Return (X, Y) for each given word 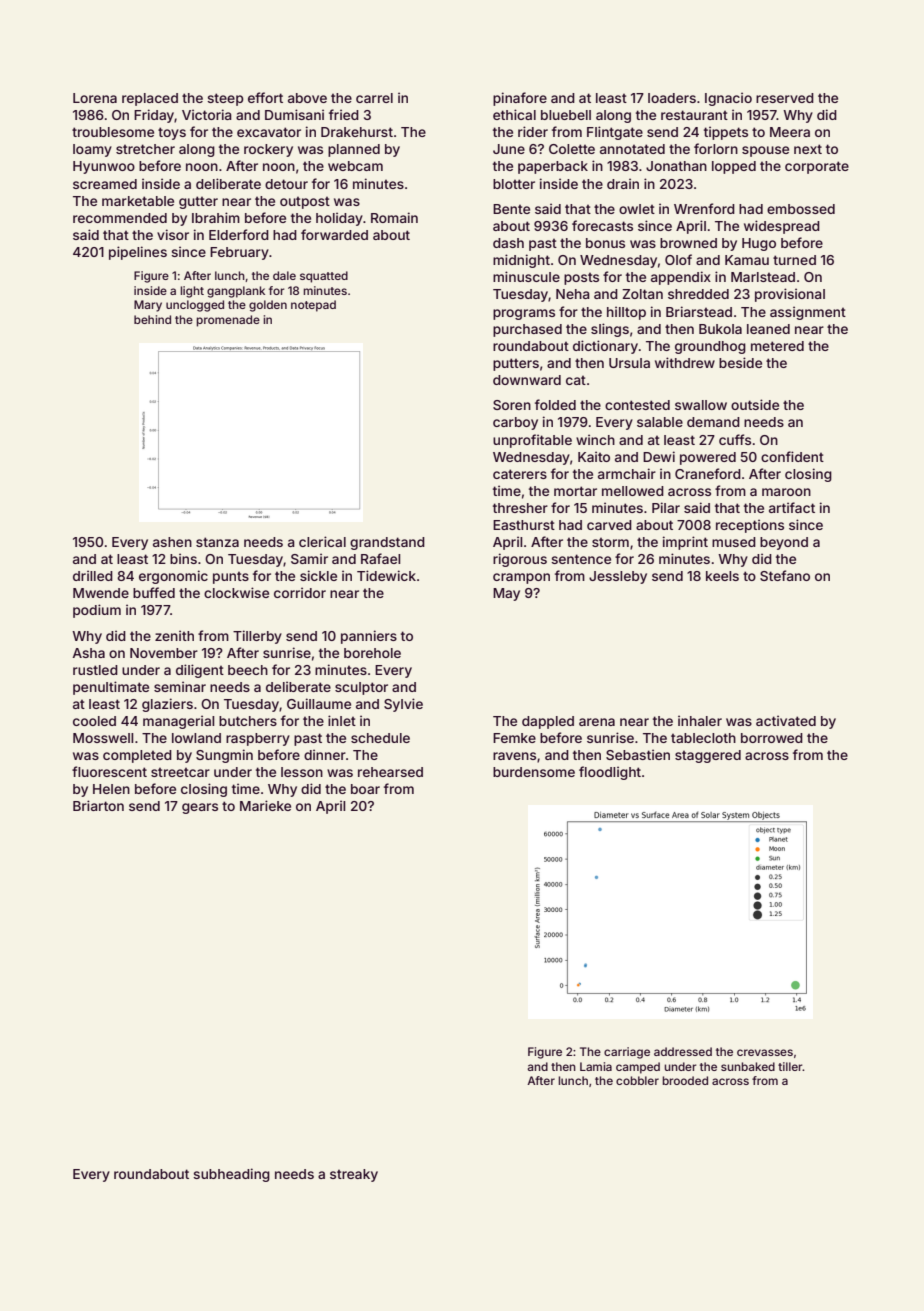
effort (265, 97)
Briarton (98, 805)
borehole (372, 653)
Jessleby (618, 577)
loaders (672, 98)
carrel (374, 98)
